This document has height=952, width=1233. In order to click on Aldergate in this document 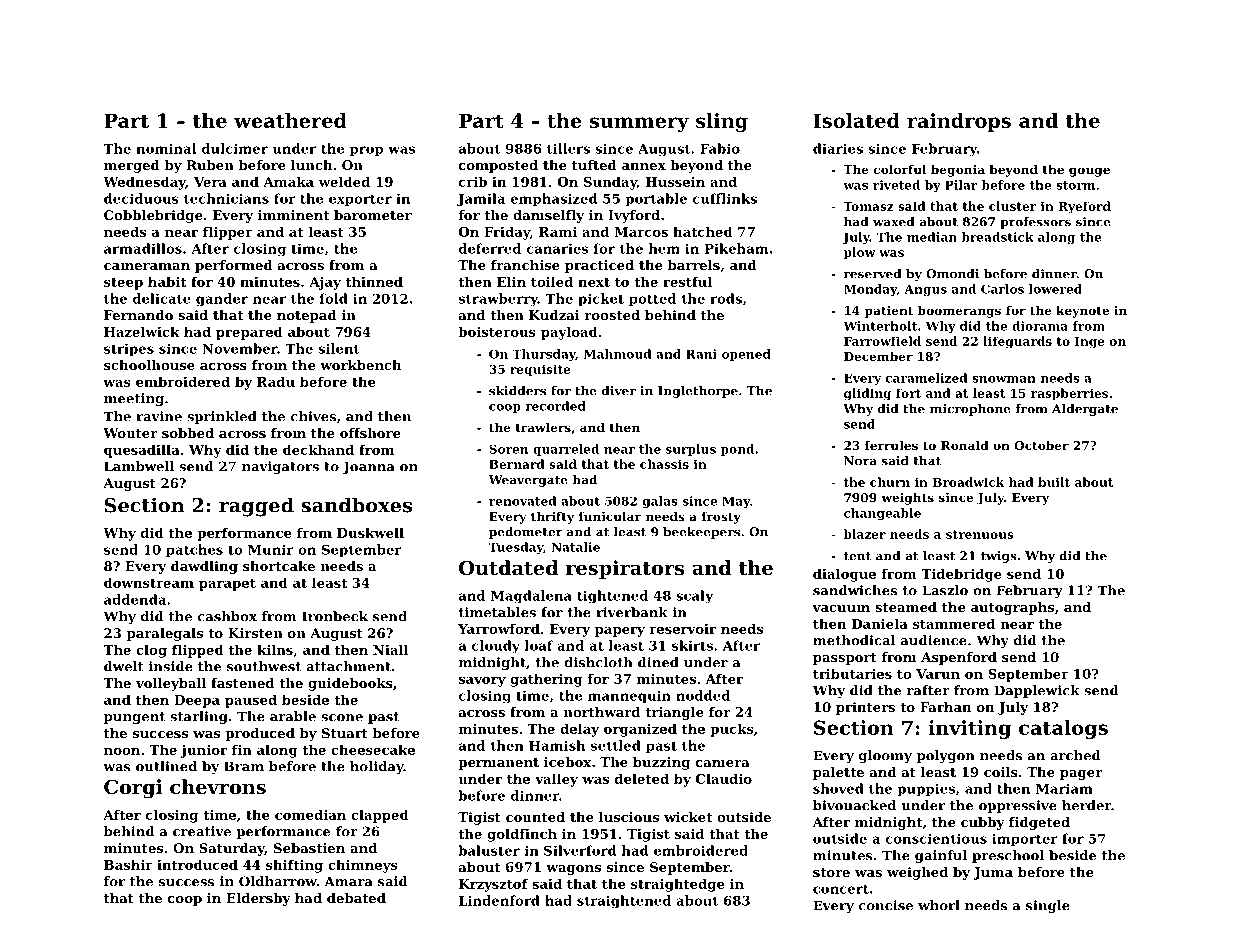, I will do `click(1085, 410)`.
